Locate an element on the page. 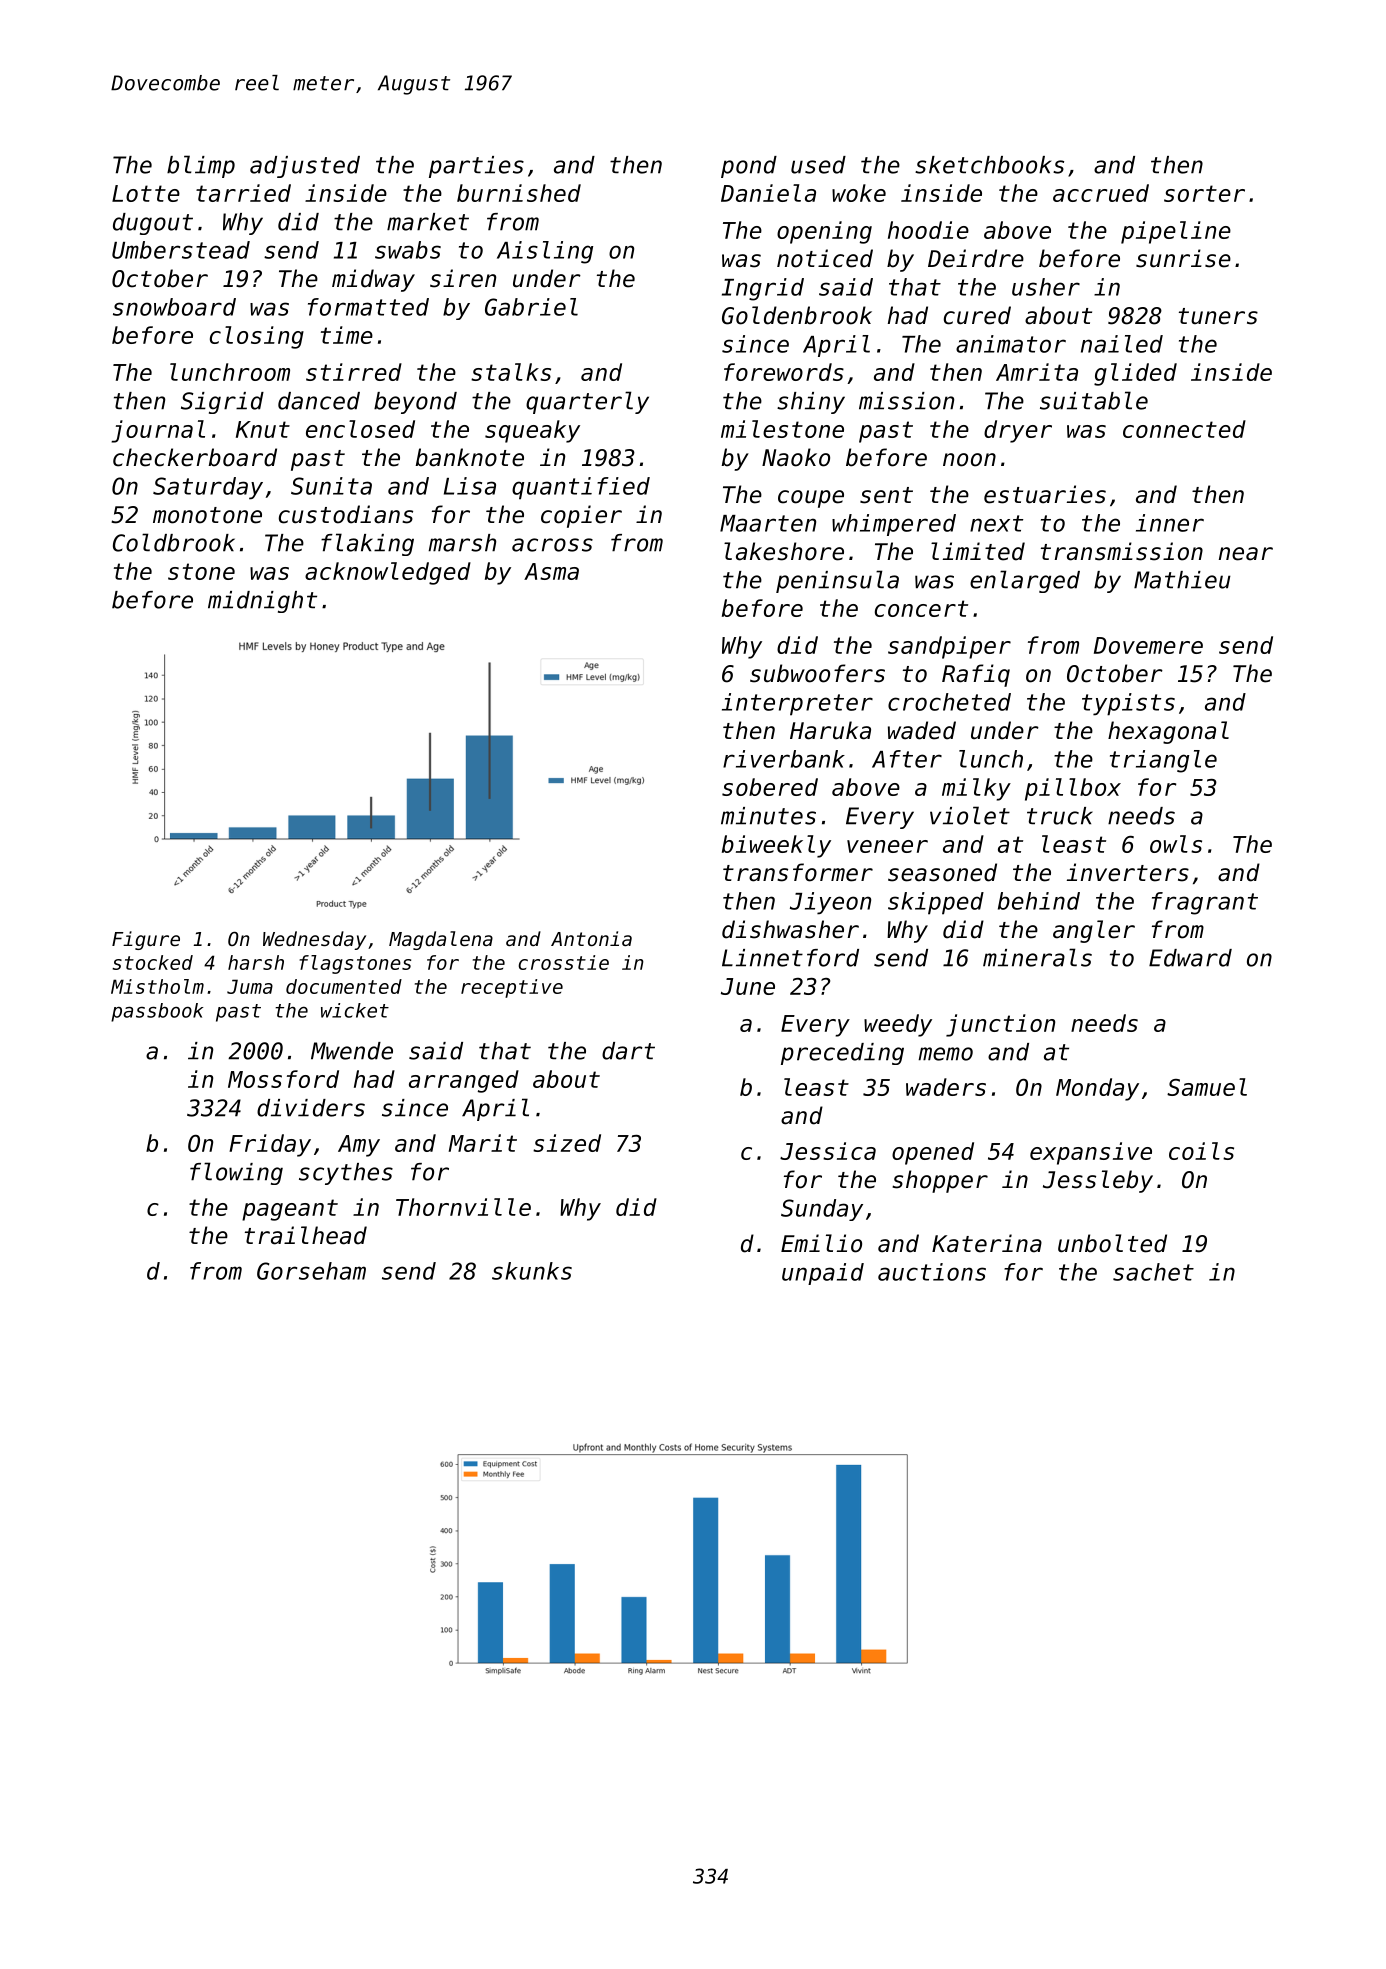 This document has width=1386, height=1969. squeaky is located at coordinates (532, 431).
